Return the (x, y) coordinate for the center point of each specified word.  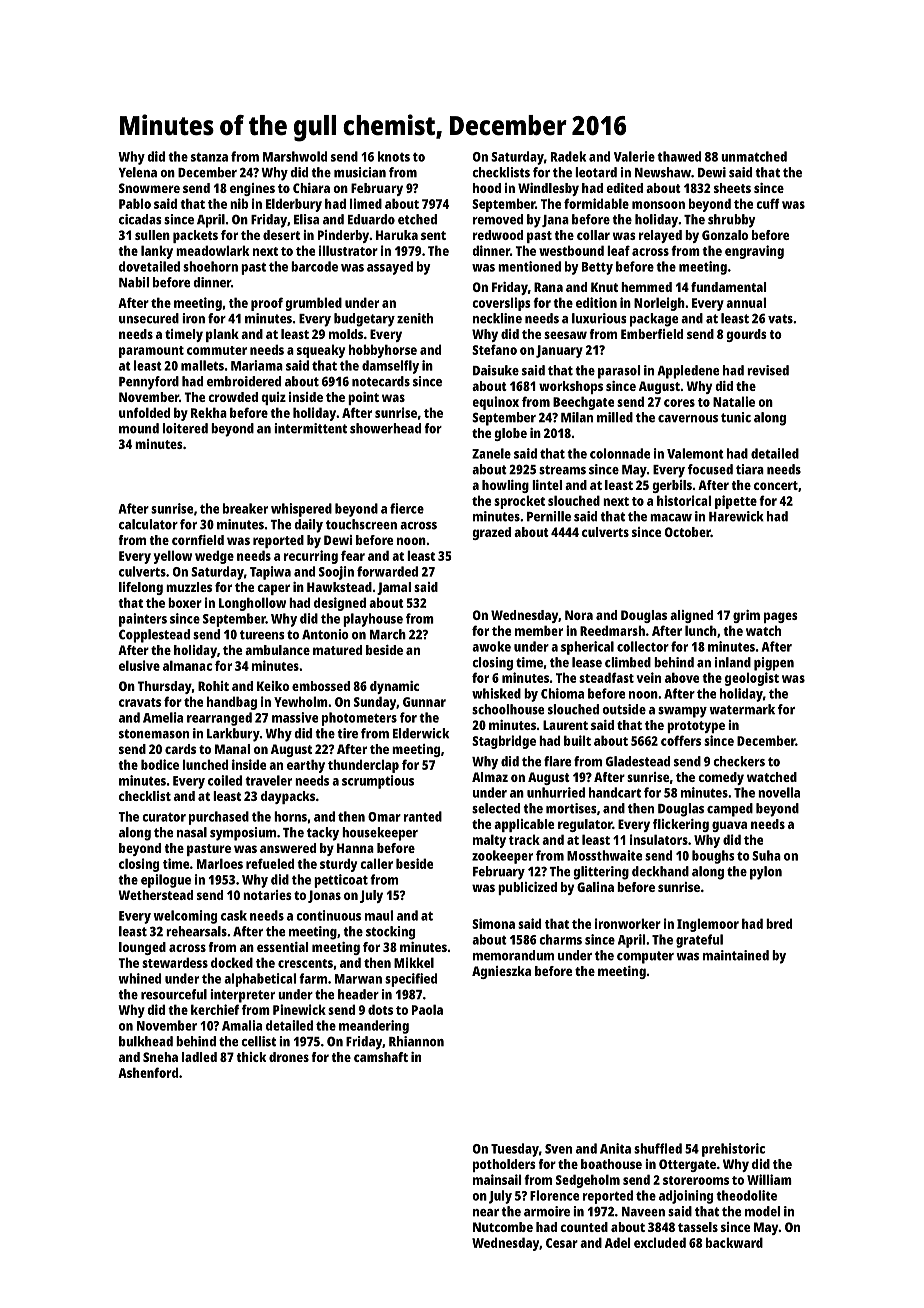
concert (776, 485)
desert (281, 235)
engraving (754, 252)
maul (379, 915)
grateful (699, 941)
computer (645, 957)
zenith (415, 318)
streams (562, 470)
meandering (374, 1027)
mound (139, 428)
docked (232, 962)
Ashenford (148, 1072)
